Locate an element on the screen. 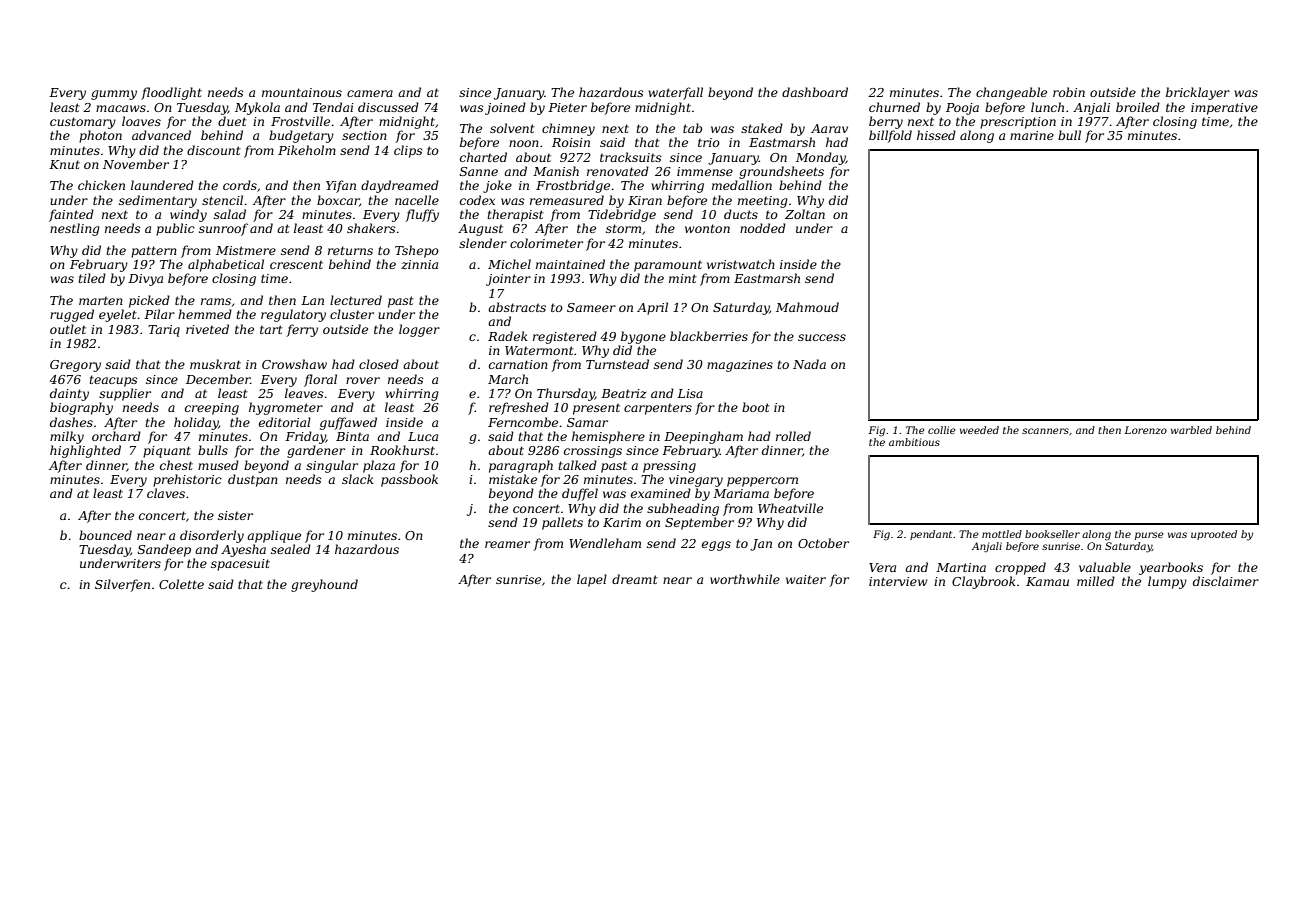  purse is located at coordinates (1149, 536).
